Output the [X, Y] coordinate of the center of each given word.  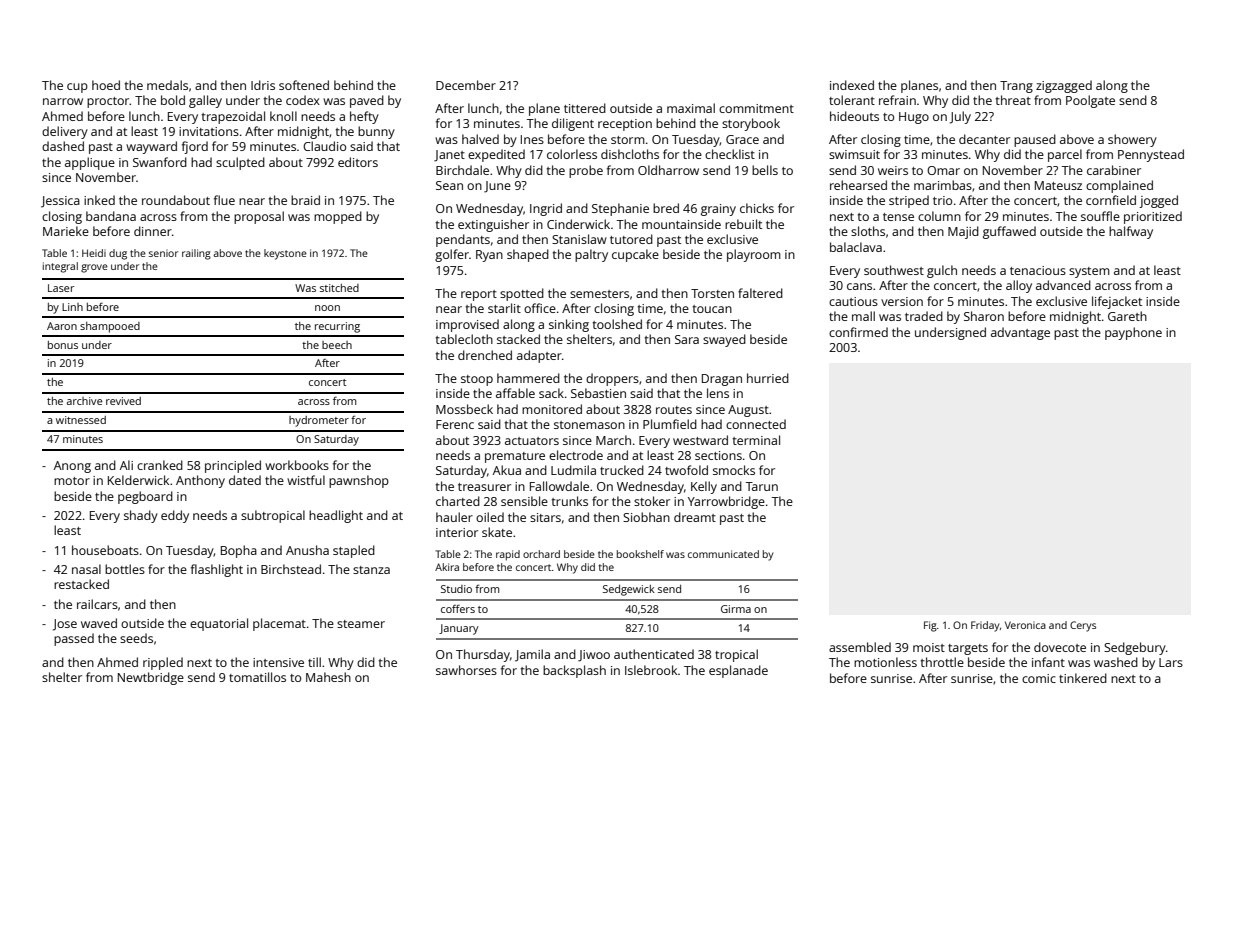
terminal [756, 440]
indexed [852, 85]
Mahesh [328, 677]
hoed [106, 85]
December [466, 85]
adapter [539, 356]
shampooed [110, 327]
